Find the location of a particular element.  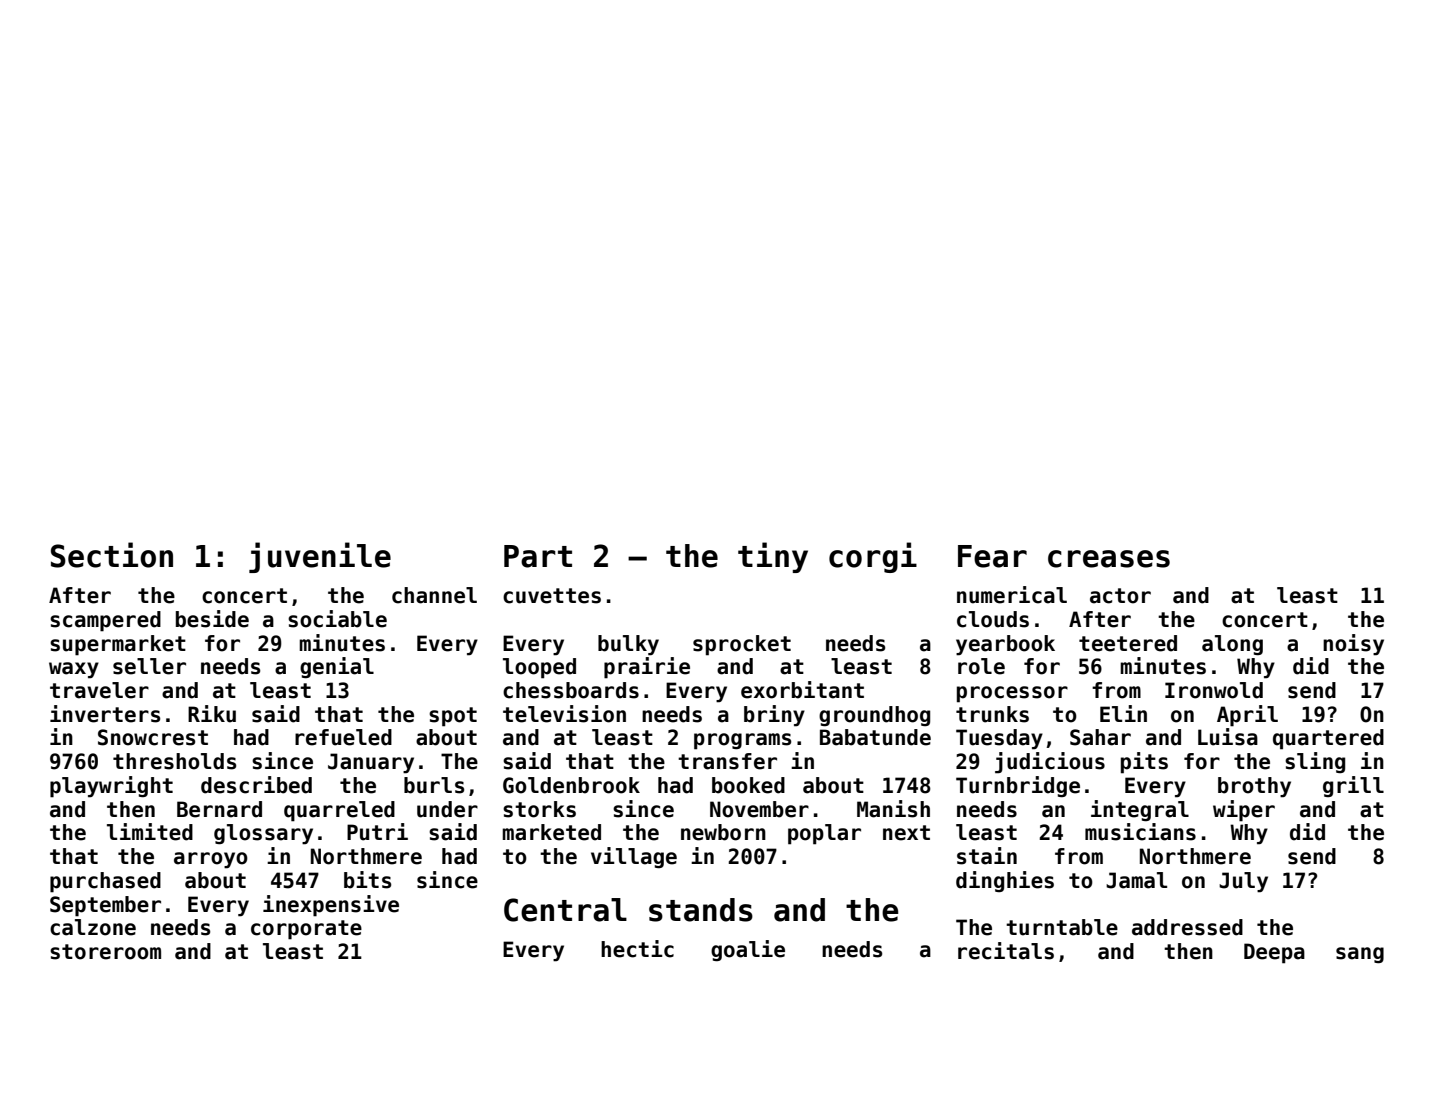

corgi is located at coordinates (873, 557).
